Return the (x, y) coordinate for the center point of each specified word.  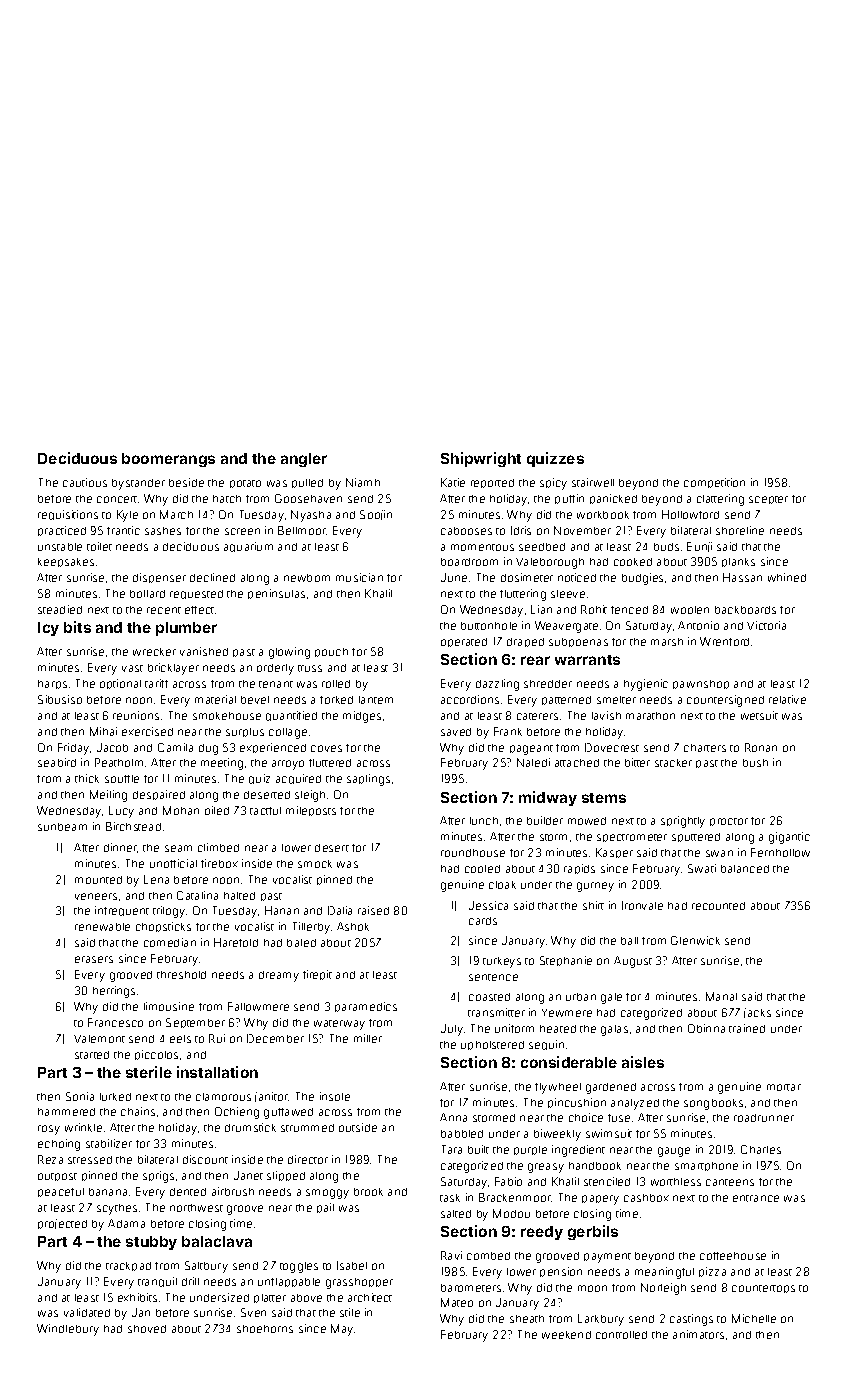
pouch (331, 652)
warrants (587, 660)
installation (217, 1072)
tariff (156, 683)
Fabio (508, 1181)
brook (368, 1192)
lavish (606, 715)
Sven (253, 1312)
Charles (761, 1149)
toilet (99, 546)
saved (456, 732)
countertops (763, 1289)
